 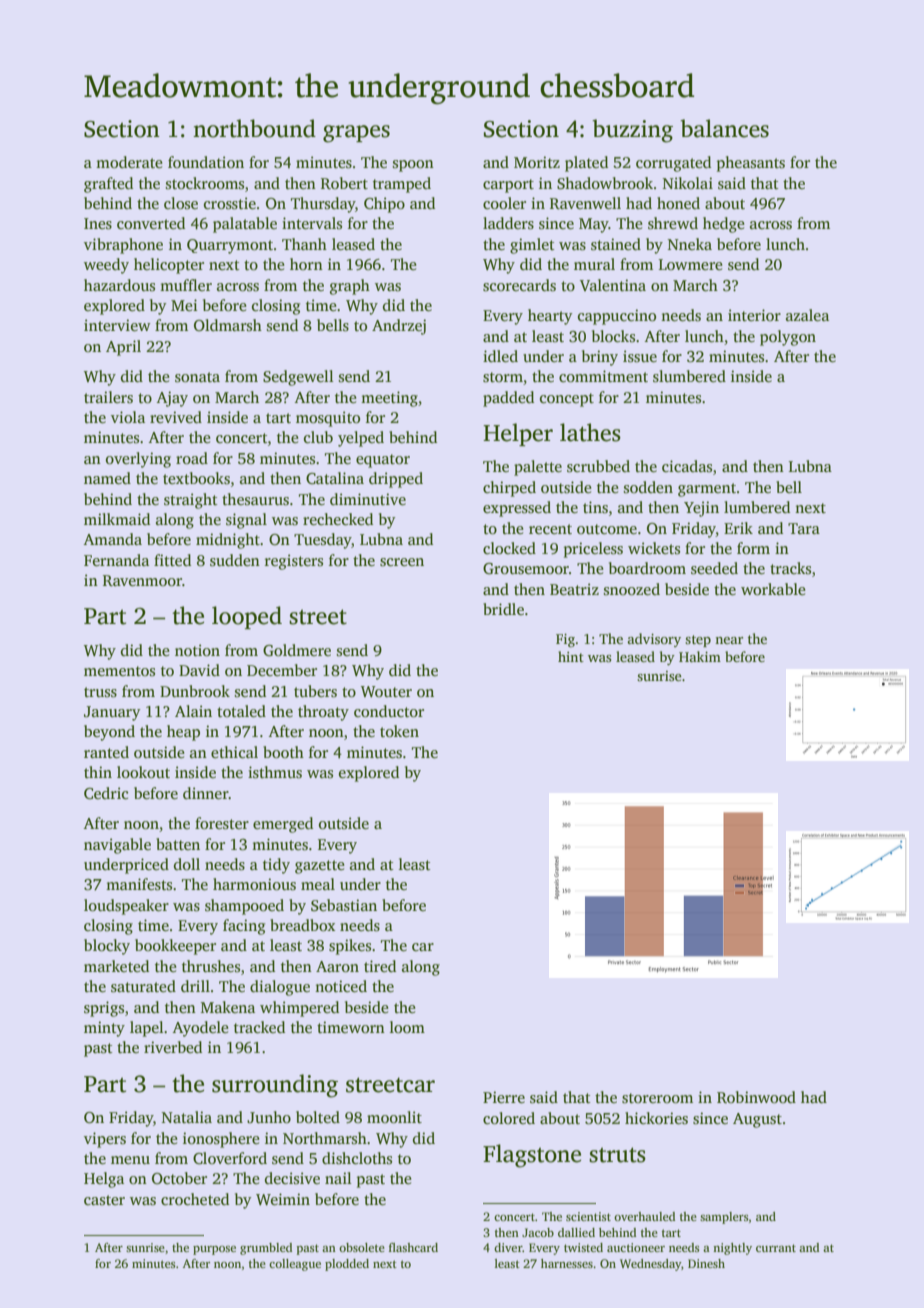 I want to click on drill, so click(x=195, y=986).
